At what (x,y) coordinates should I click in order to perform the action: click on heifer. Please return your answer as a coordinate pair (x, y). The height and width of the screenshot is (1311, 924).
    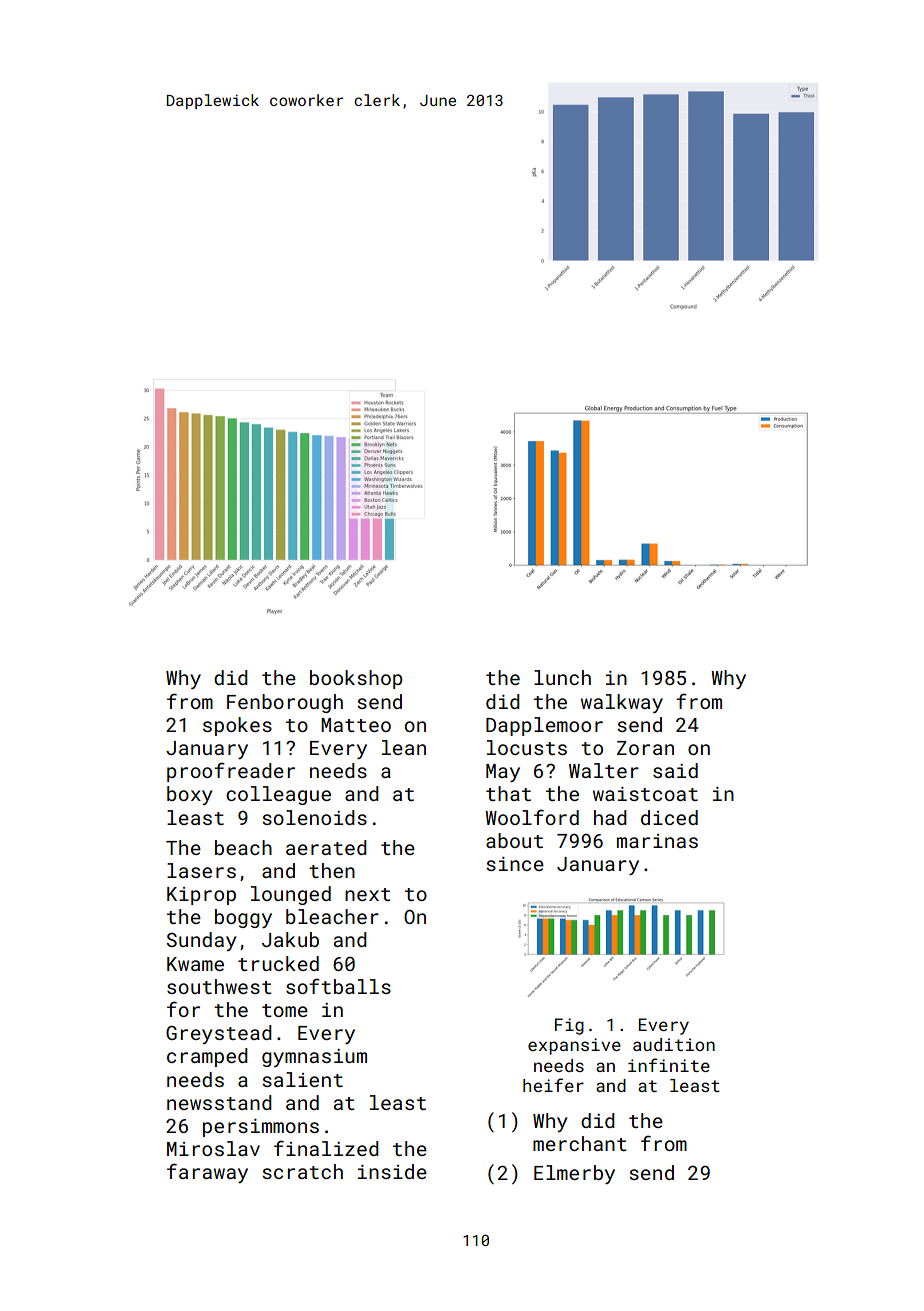
    Looking at the image, I should click on (553, 1085).
